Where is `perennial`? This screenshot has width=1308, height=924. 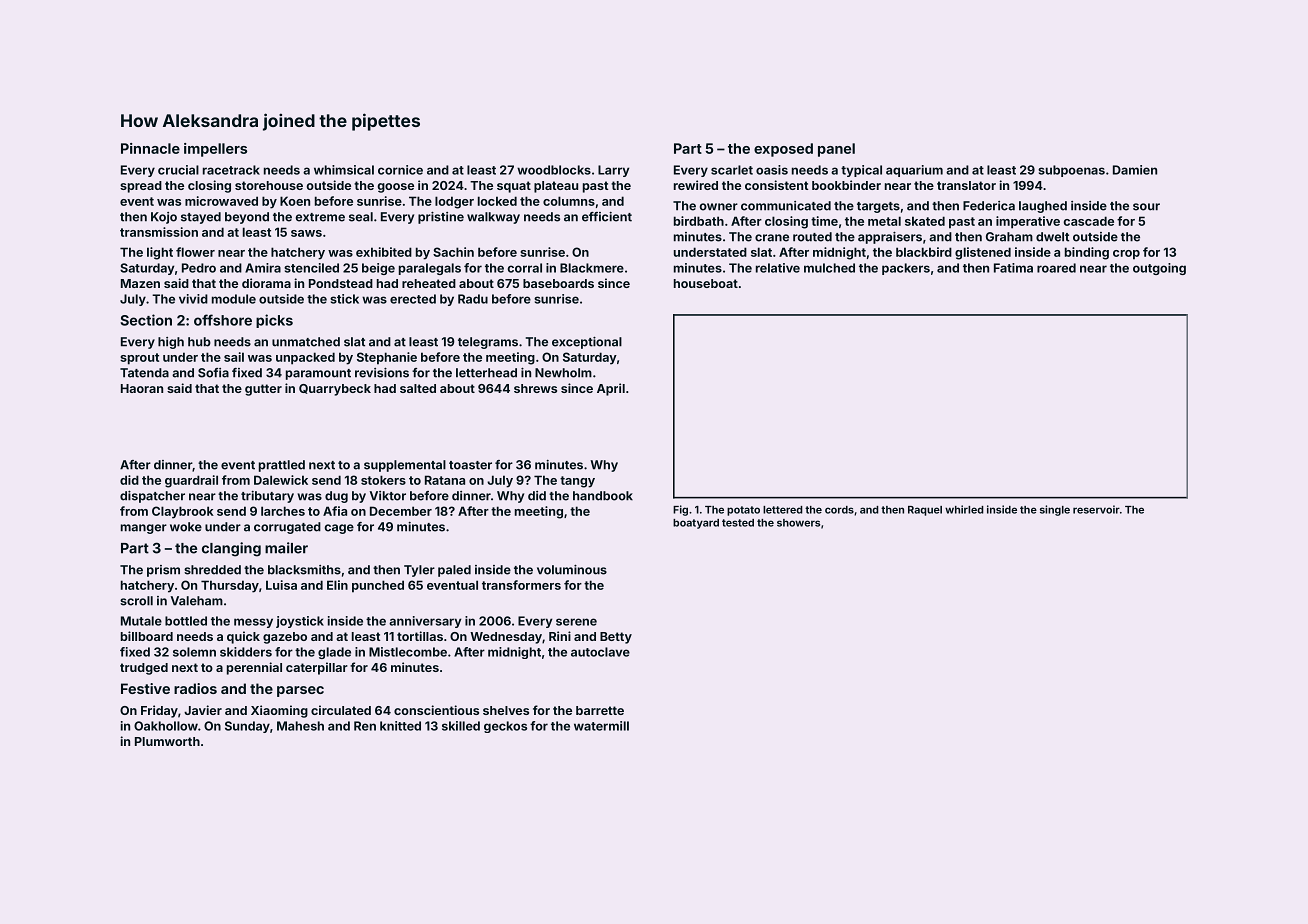 perennial is located at coordinates (254, 668).
